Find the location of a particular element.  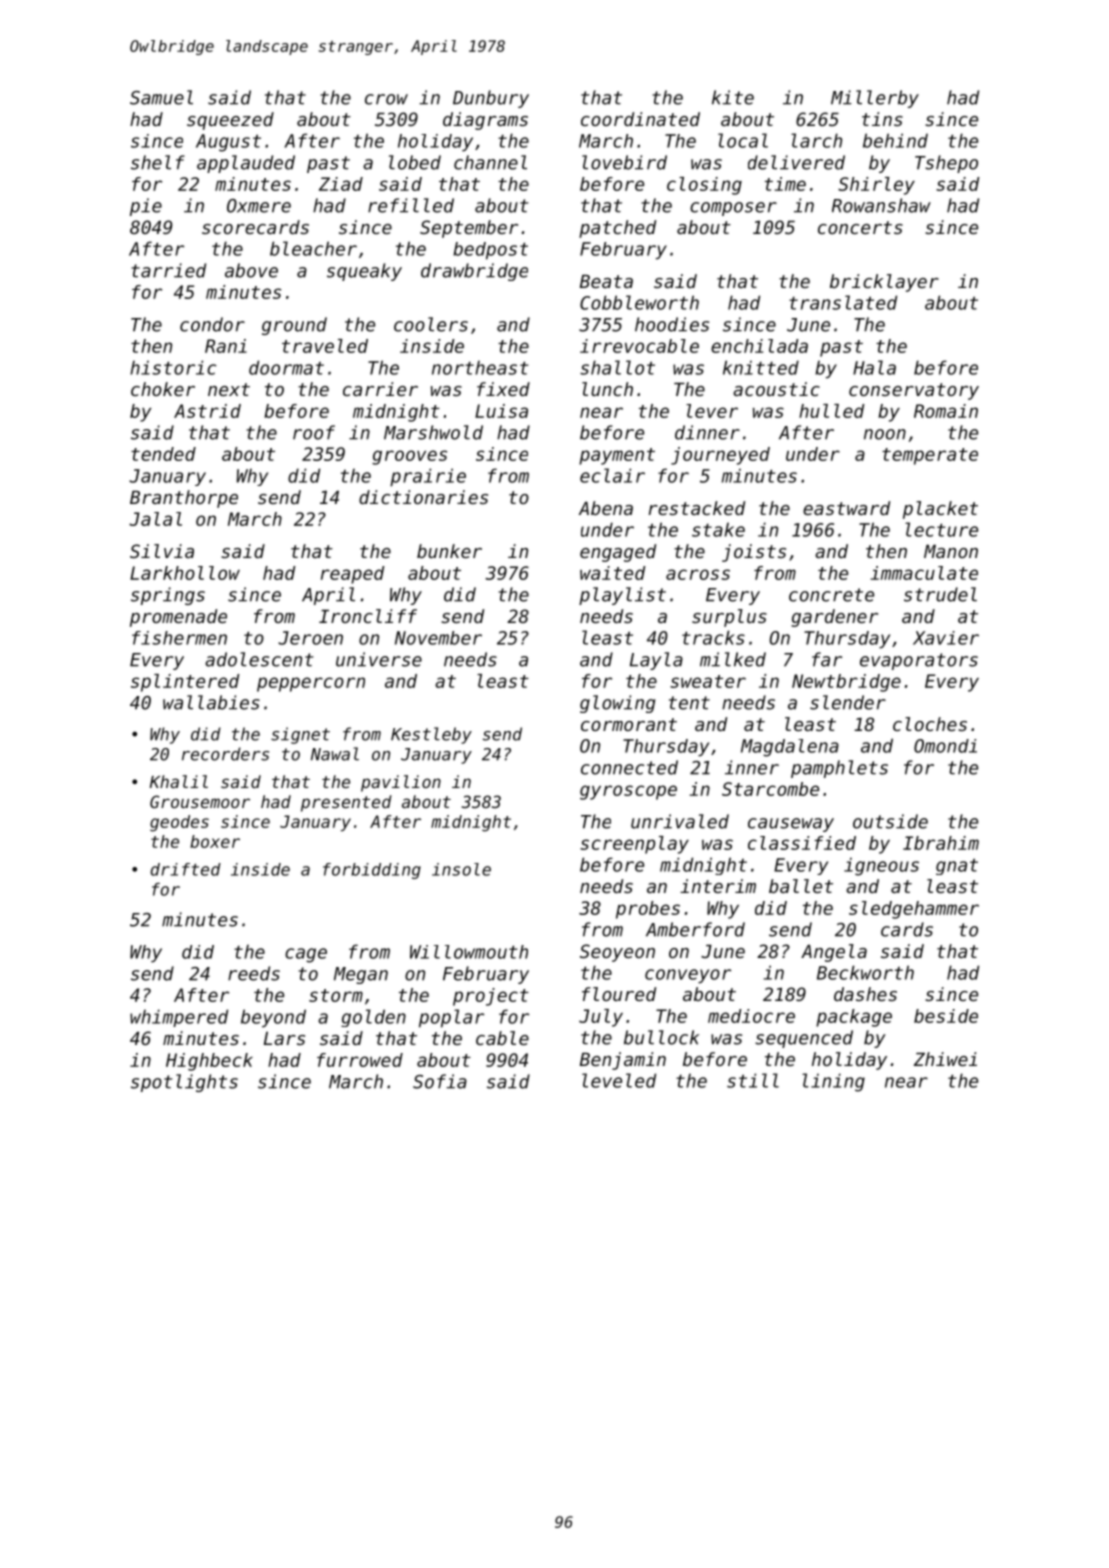

reeds is located at coordinates (254, 973).
